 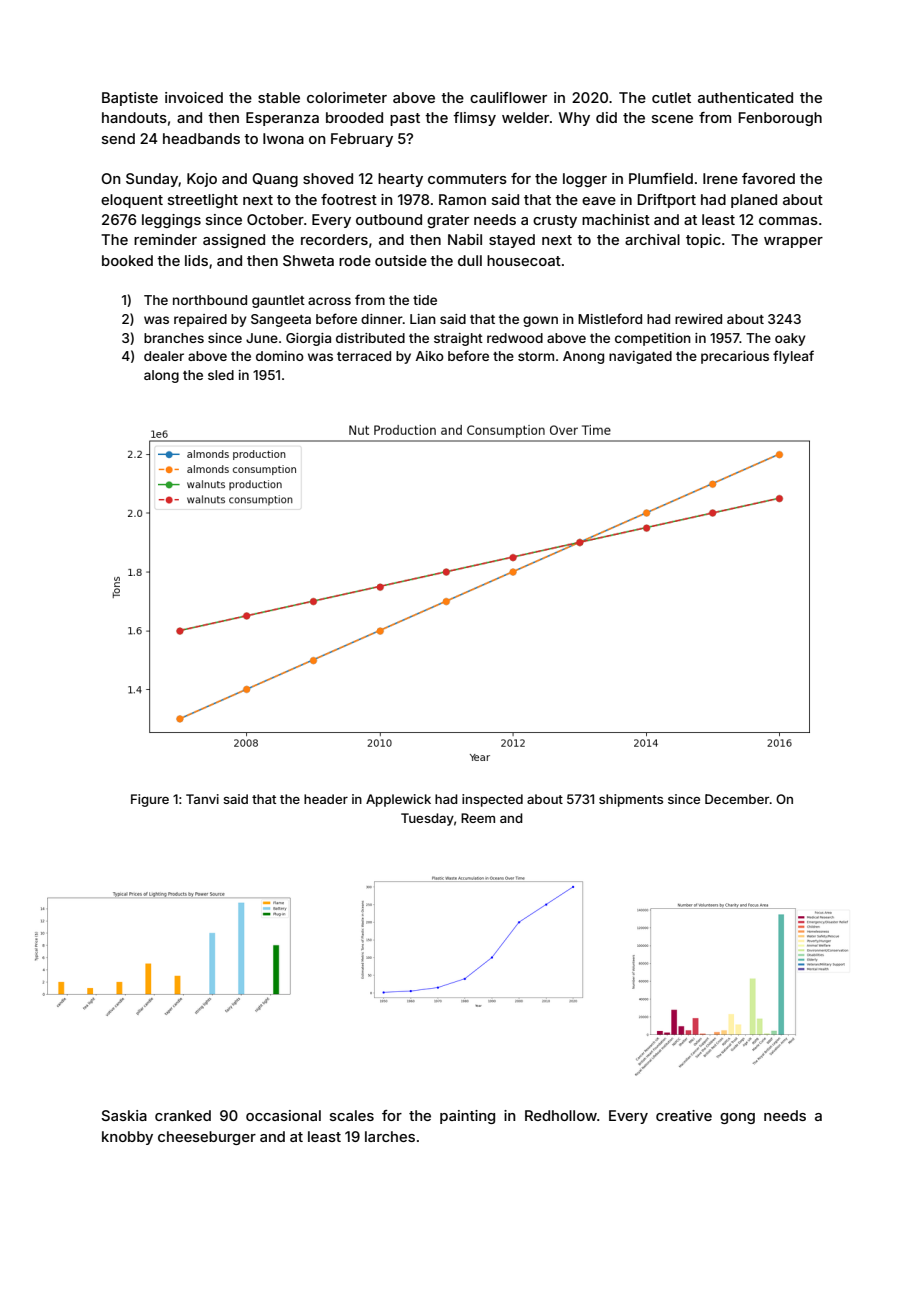 What do you see at coordinates (202, 799) in the page?
I see `Tanvi` at bounding box center [202, 799].
